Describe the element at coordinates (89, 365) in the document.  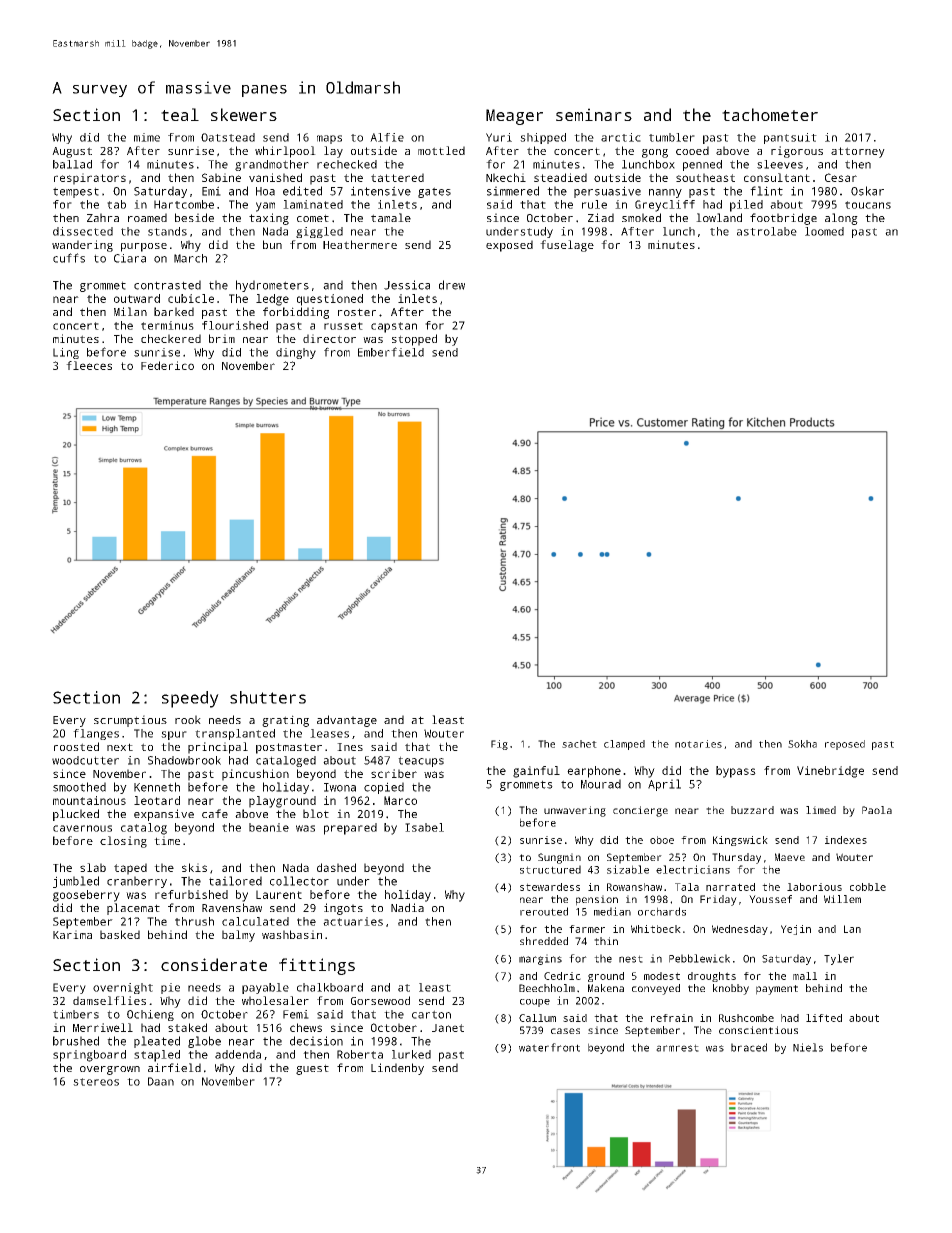
I see `fleeces` at that location.
